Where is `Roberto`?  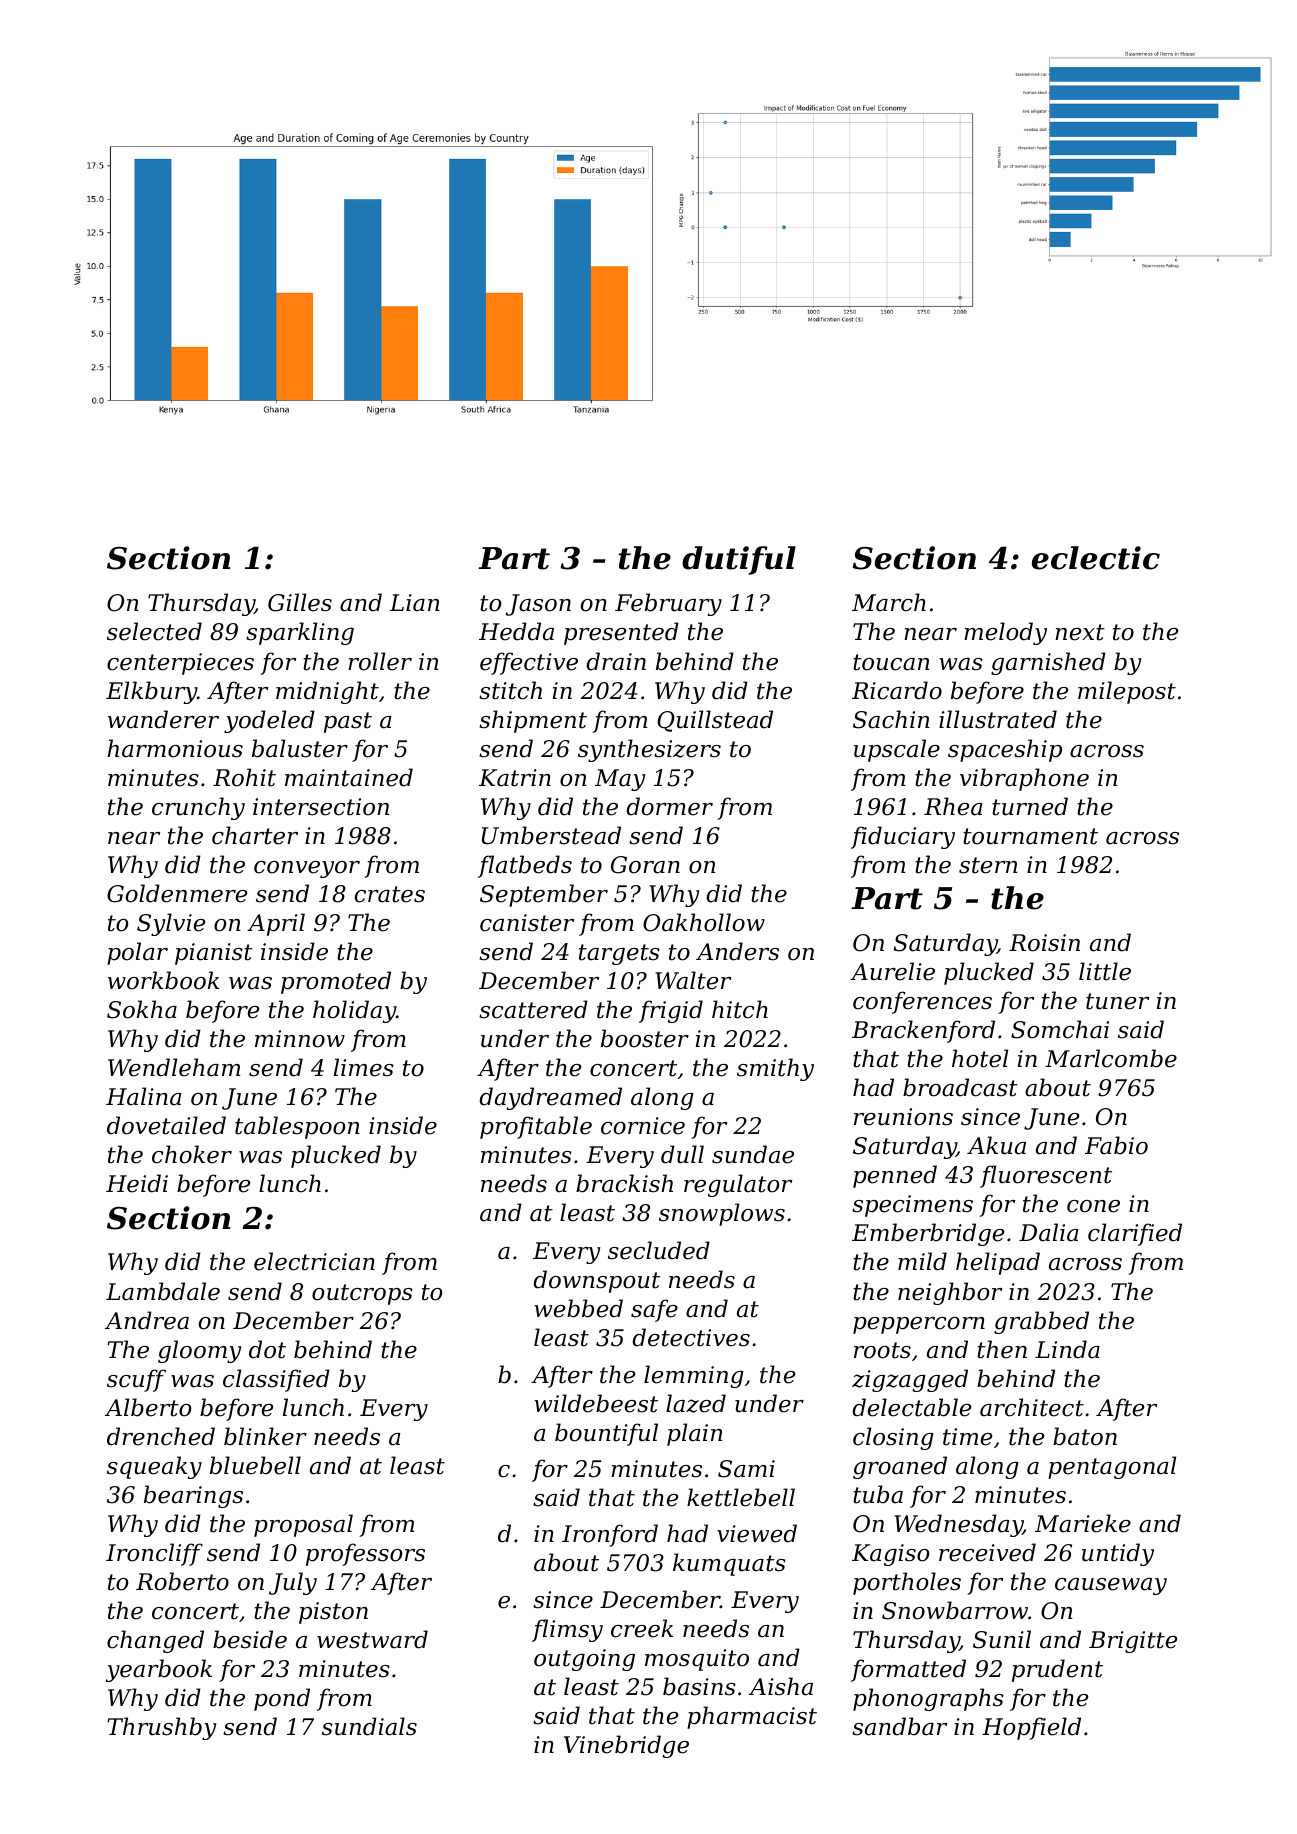 Roberto is located at coordinates (182, 1581).
